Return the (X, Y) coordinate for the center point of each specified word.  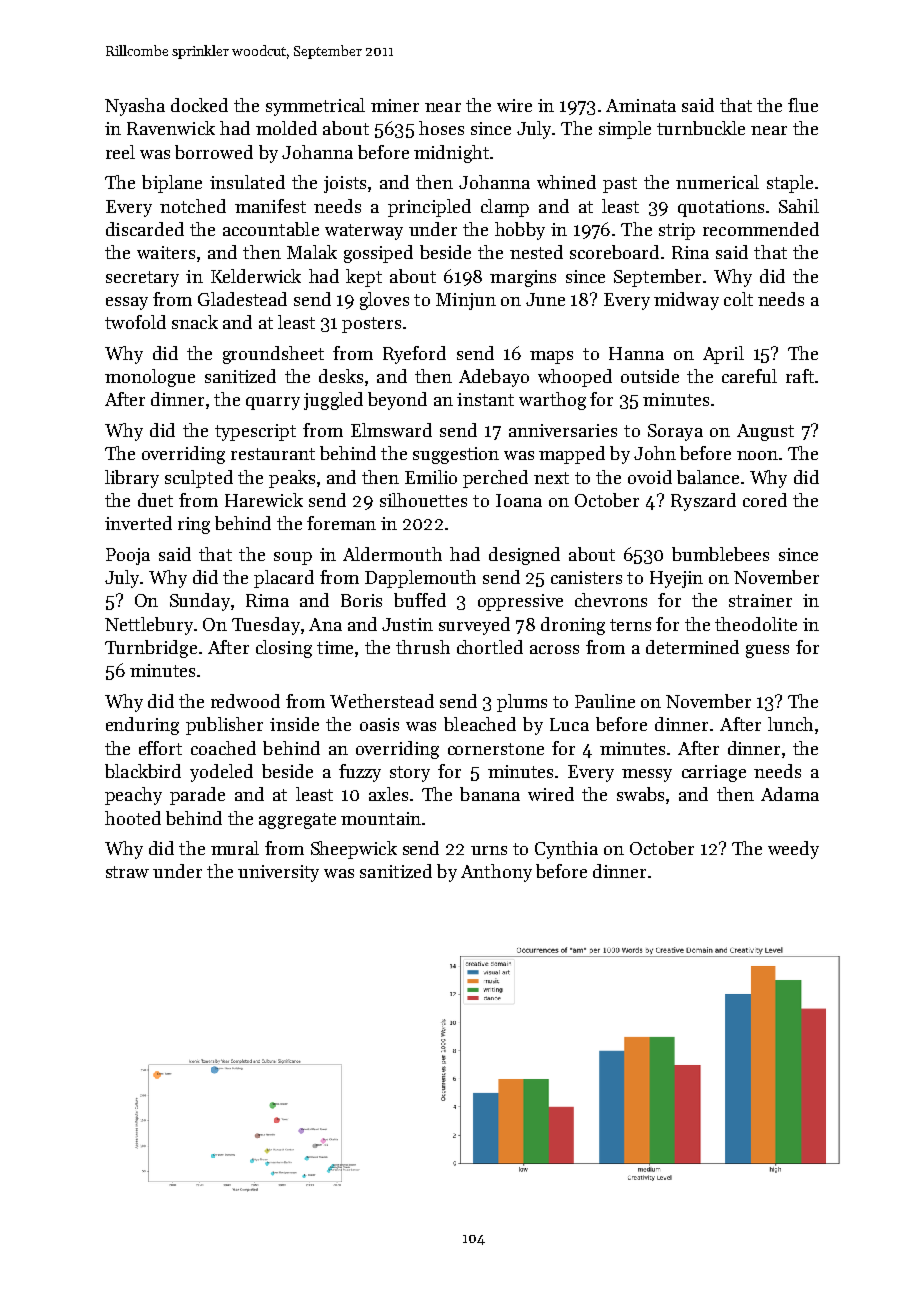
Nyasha (135, 107)
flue (803, 105)
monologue (150, 378)
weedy (793, 850)
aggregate (297, 821)
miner (395, 105)
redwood (245, 701)
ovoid (650, 477)
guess (767, 651)
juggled (333, 401)
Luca (569, 724)
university (278, 873)
